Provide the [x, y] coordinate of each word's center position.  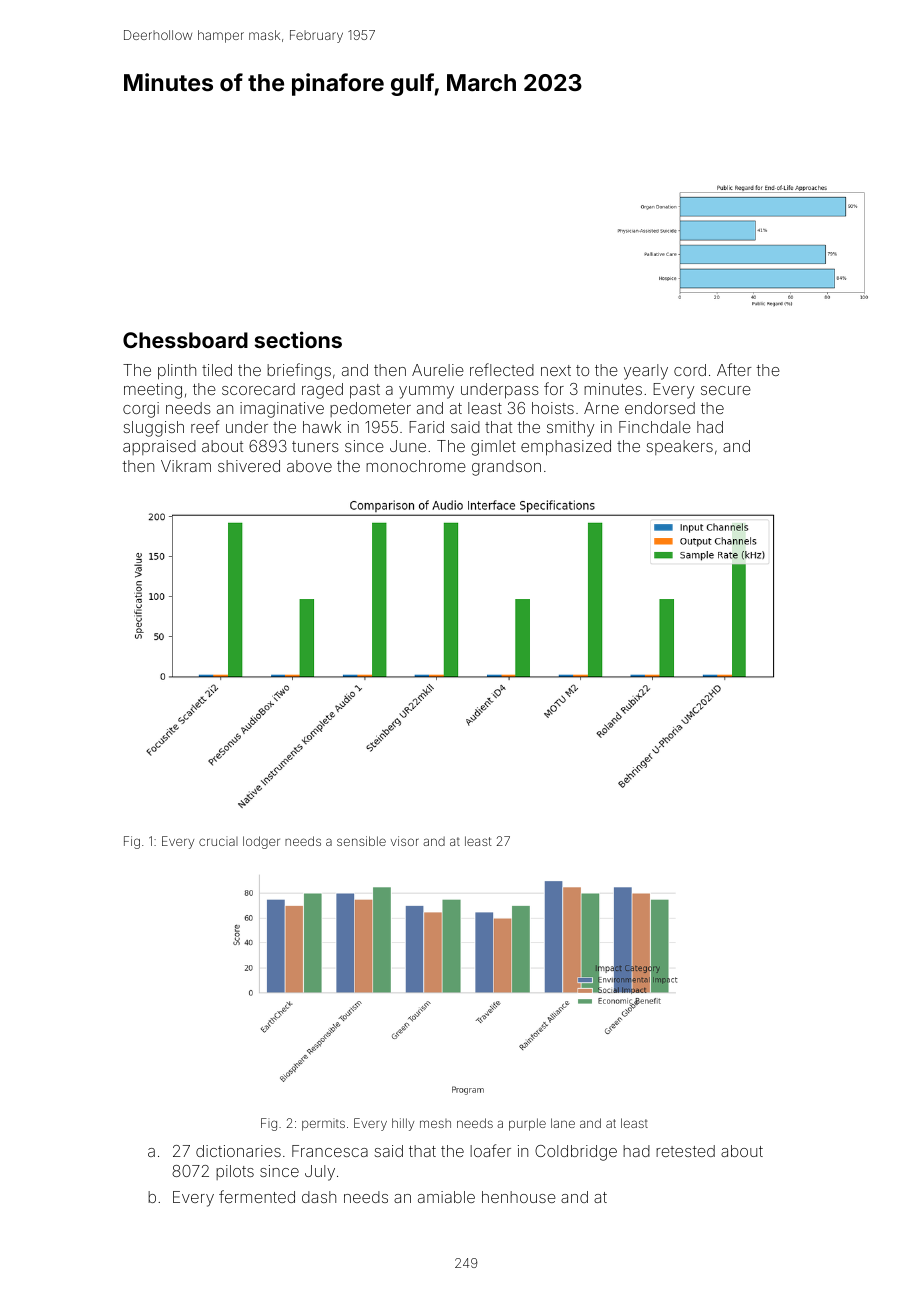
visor [405, 841]
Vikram [186, 466]
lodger [261, 842]
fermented [257, 1196]
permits [323, 1124]
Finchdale [655, 427]
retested [685, 1151]
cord [690, 370]
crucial [218, 841]
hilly [403, 1124]
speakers [679, 447]
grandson [506, 468]
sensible [361, 841]
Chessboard [185, 340]
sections [298, 339]
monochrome [416, 466]
